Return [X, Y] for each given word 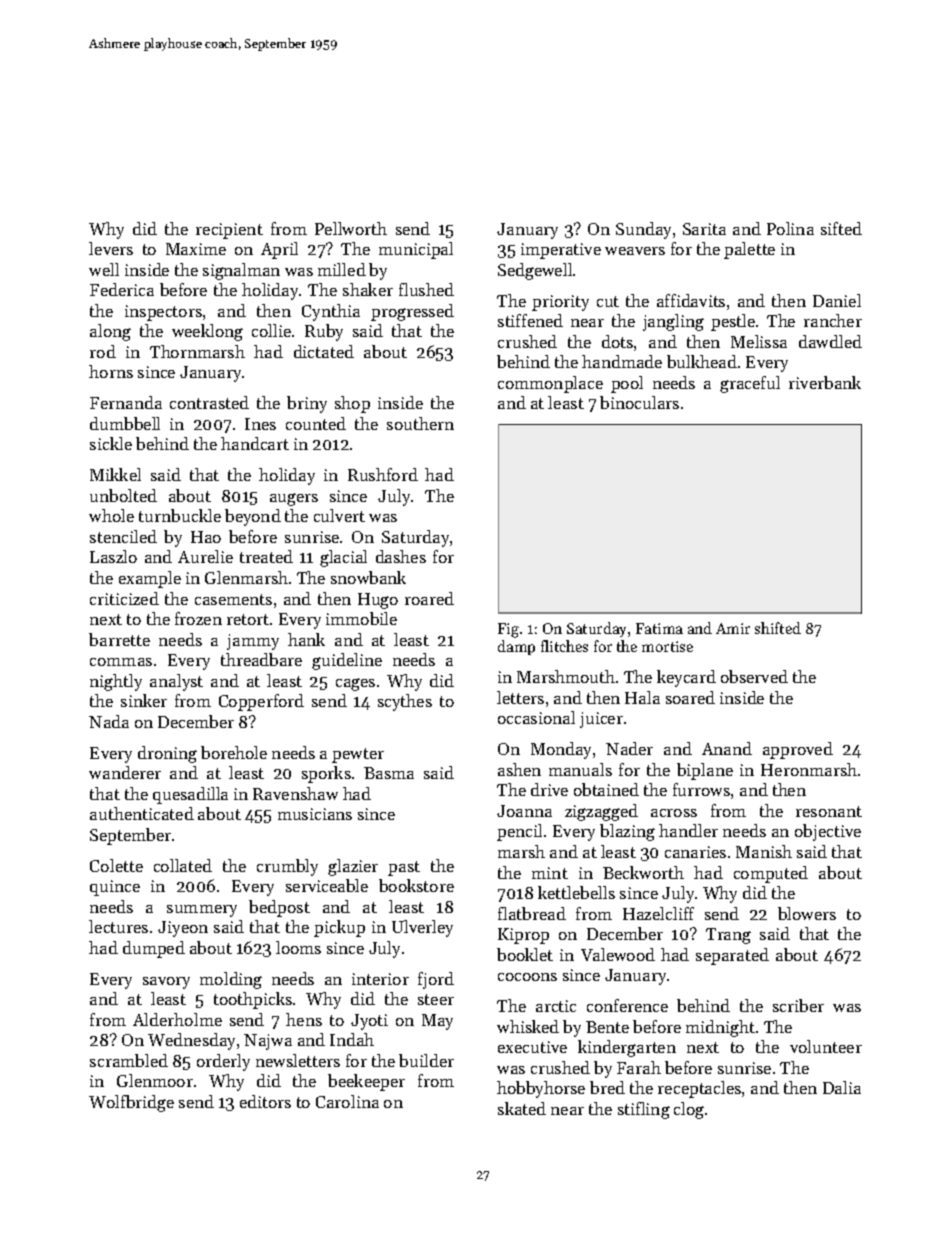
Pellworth [351, 228]
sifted [841, 228]
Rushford [383, 474]
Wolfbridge [131, 1103]
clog [689, 1110]
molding [231, 980]
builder [426, 1060]
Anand [727, 748]
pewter [358, 755]
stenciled [123, 536]
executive [532, 1047]
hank [306, 639]
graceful [750, 384]
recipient [229, 231]
